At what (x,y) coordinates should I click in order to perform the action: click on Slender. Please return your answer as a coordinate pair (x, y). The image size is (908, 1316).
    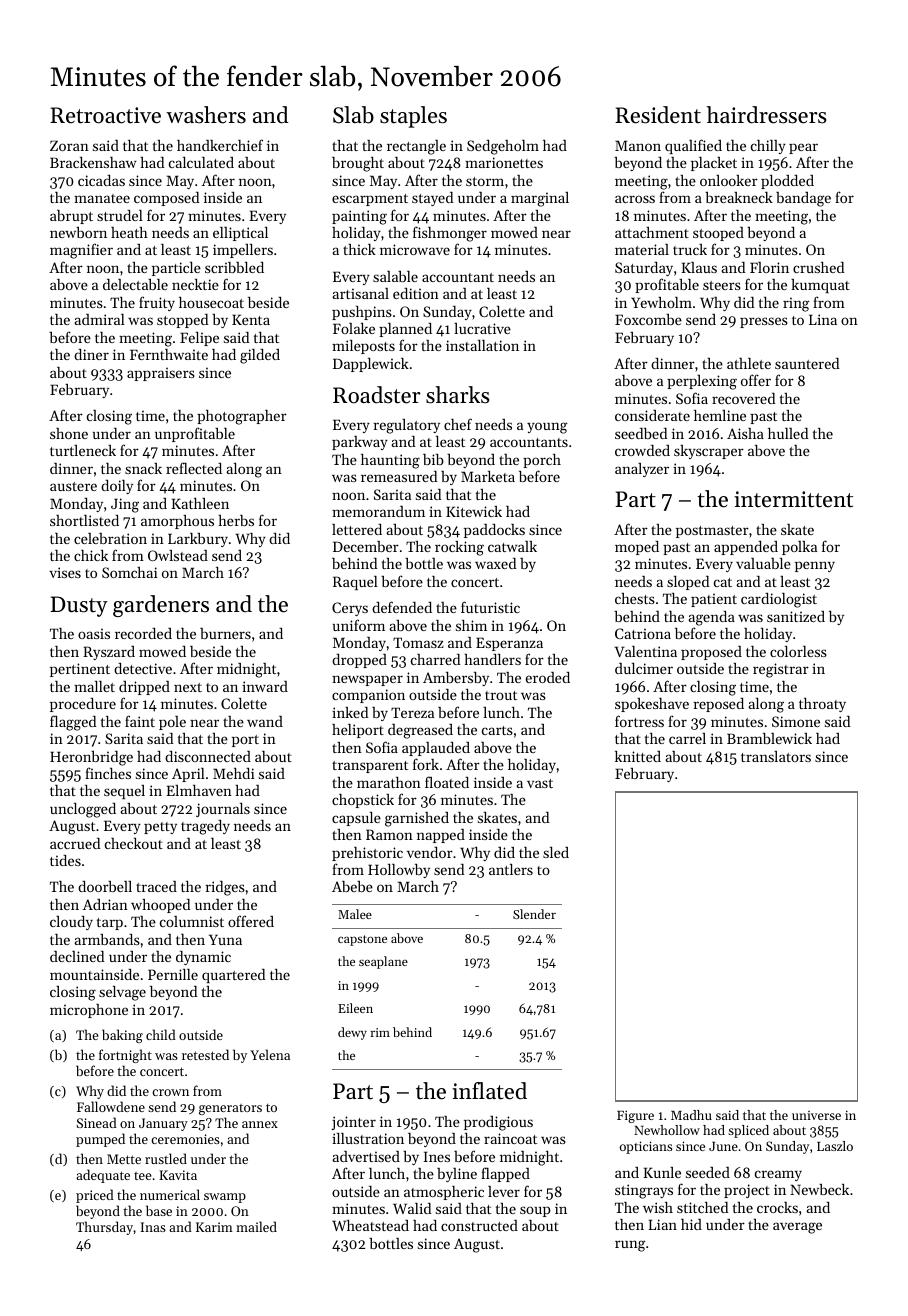
    Looking at the image, I should click on (534, 914).
